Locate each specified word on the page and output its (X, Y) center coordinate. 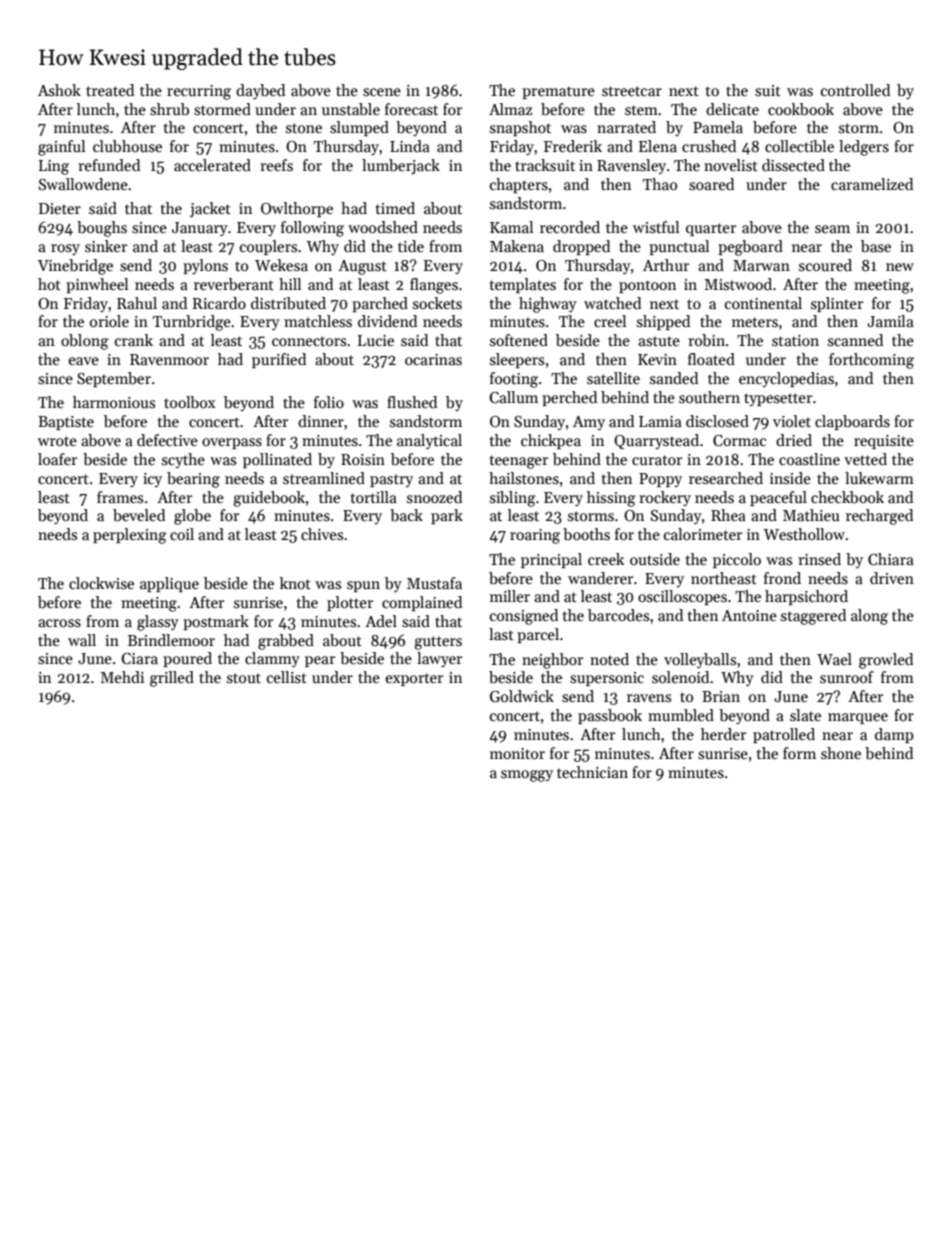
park (447, 516)
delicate (732, 109)
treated (110, 90)
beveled (139, 515)
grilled (172, 679)
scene (382, 92)
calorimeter (703, 534)
